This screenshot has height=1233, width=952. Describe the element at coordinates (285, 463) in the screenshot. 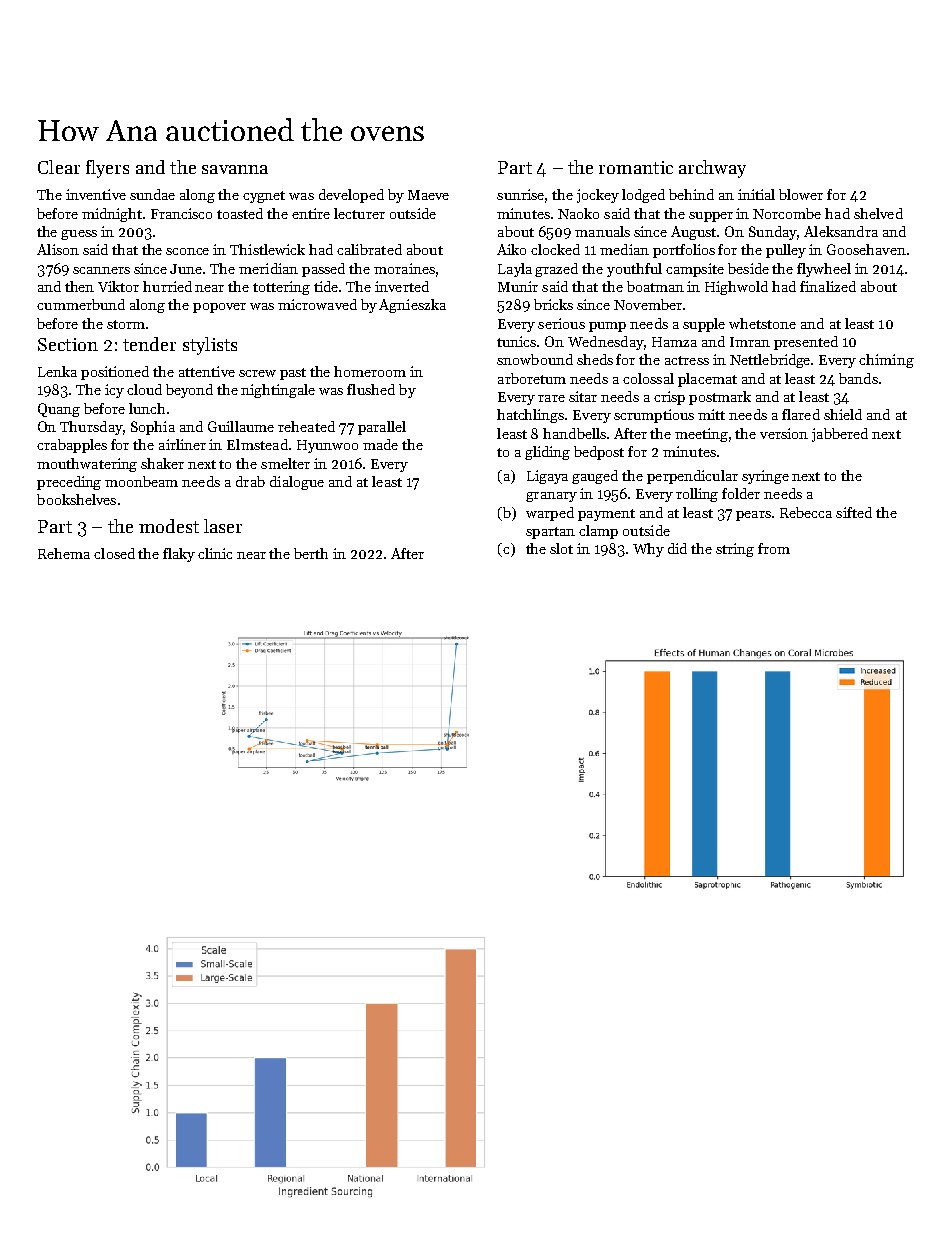

I see `smelter` at that location.
